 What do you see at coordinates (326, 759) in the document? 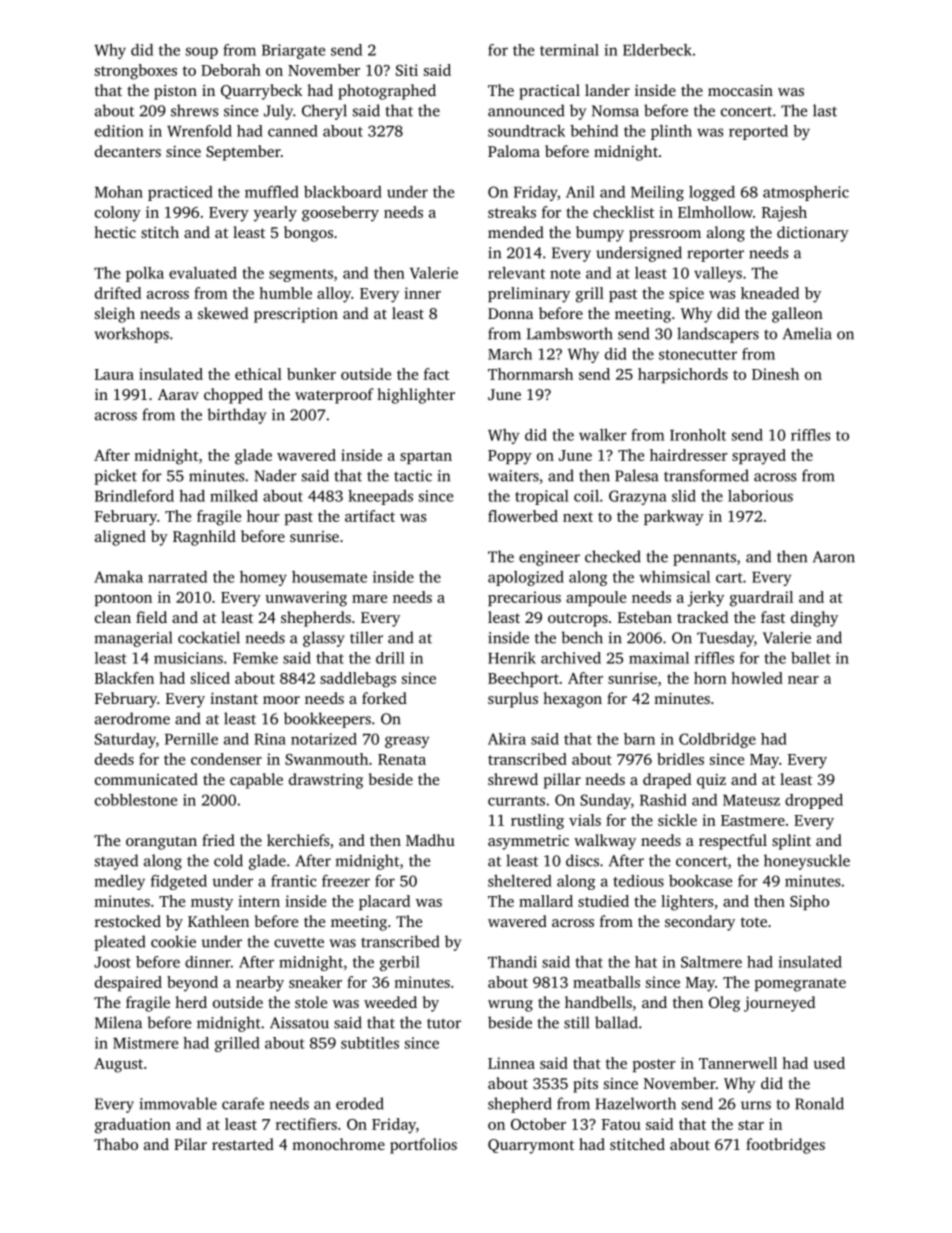
I see `Swanmouth` at bounding box center [326, 759].
